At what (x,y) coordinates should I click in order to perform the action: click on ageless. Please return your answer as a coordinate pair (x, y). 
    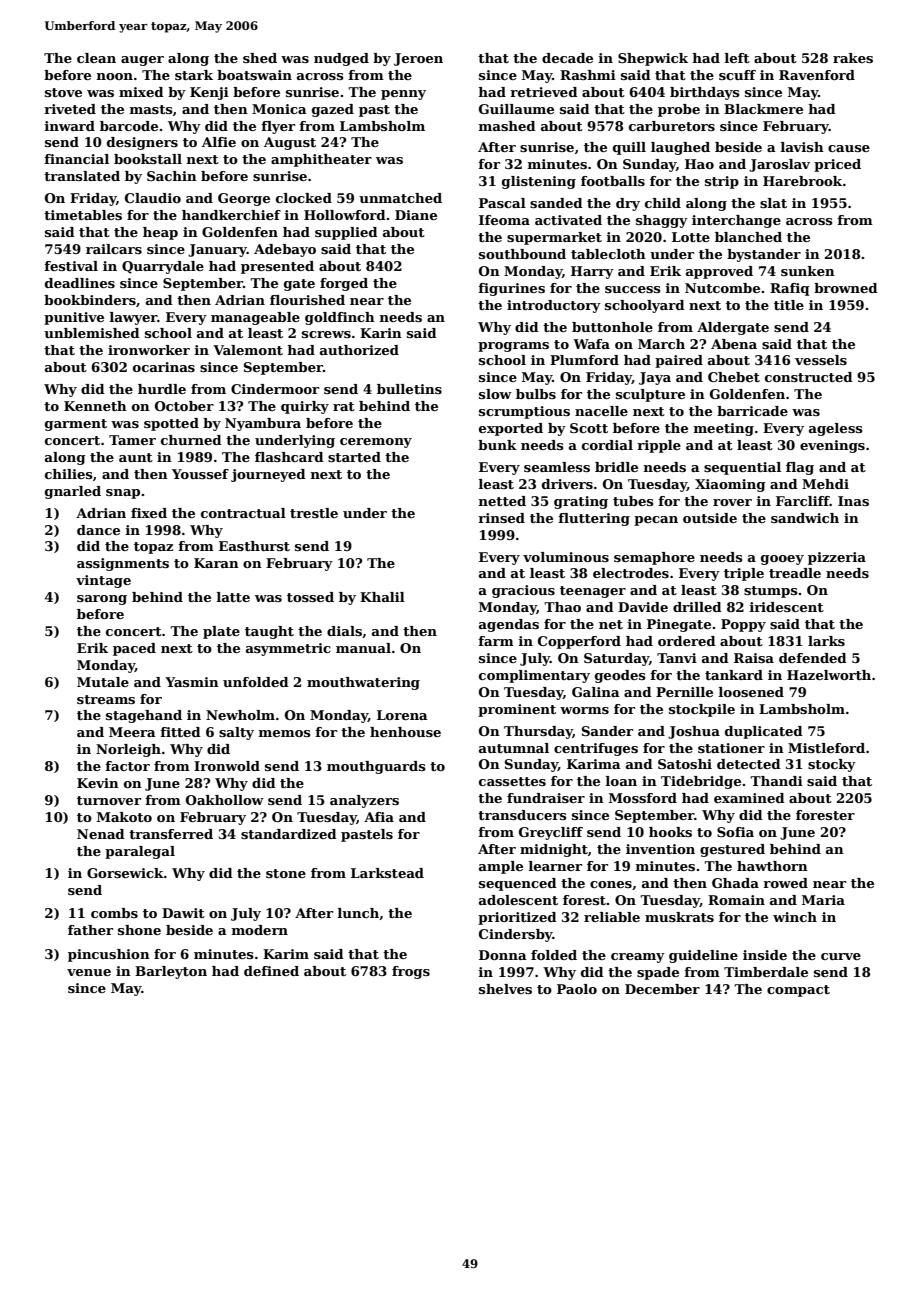
    Looking at the image, I should click on (836, 429).
